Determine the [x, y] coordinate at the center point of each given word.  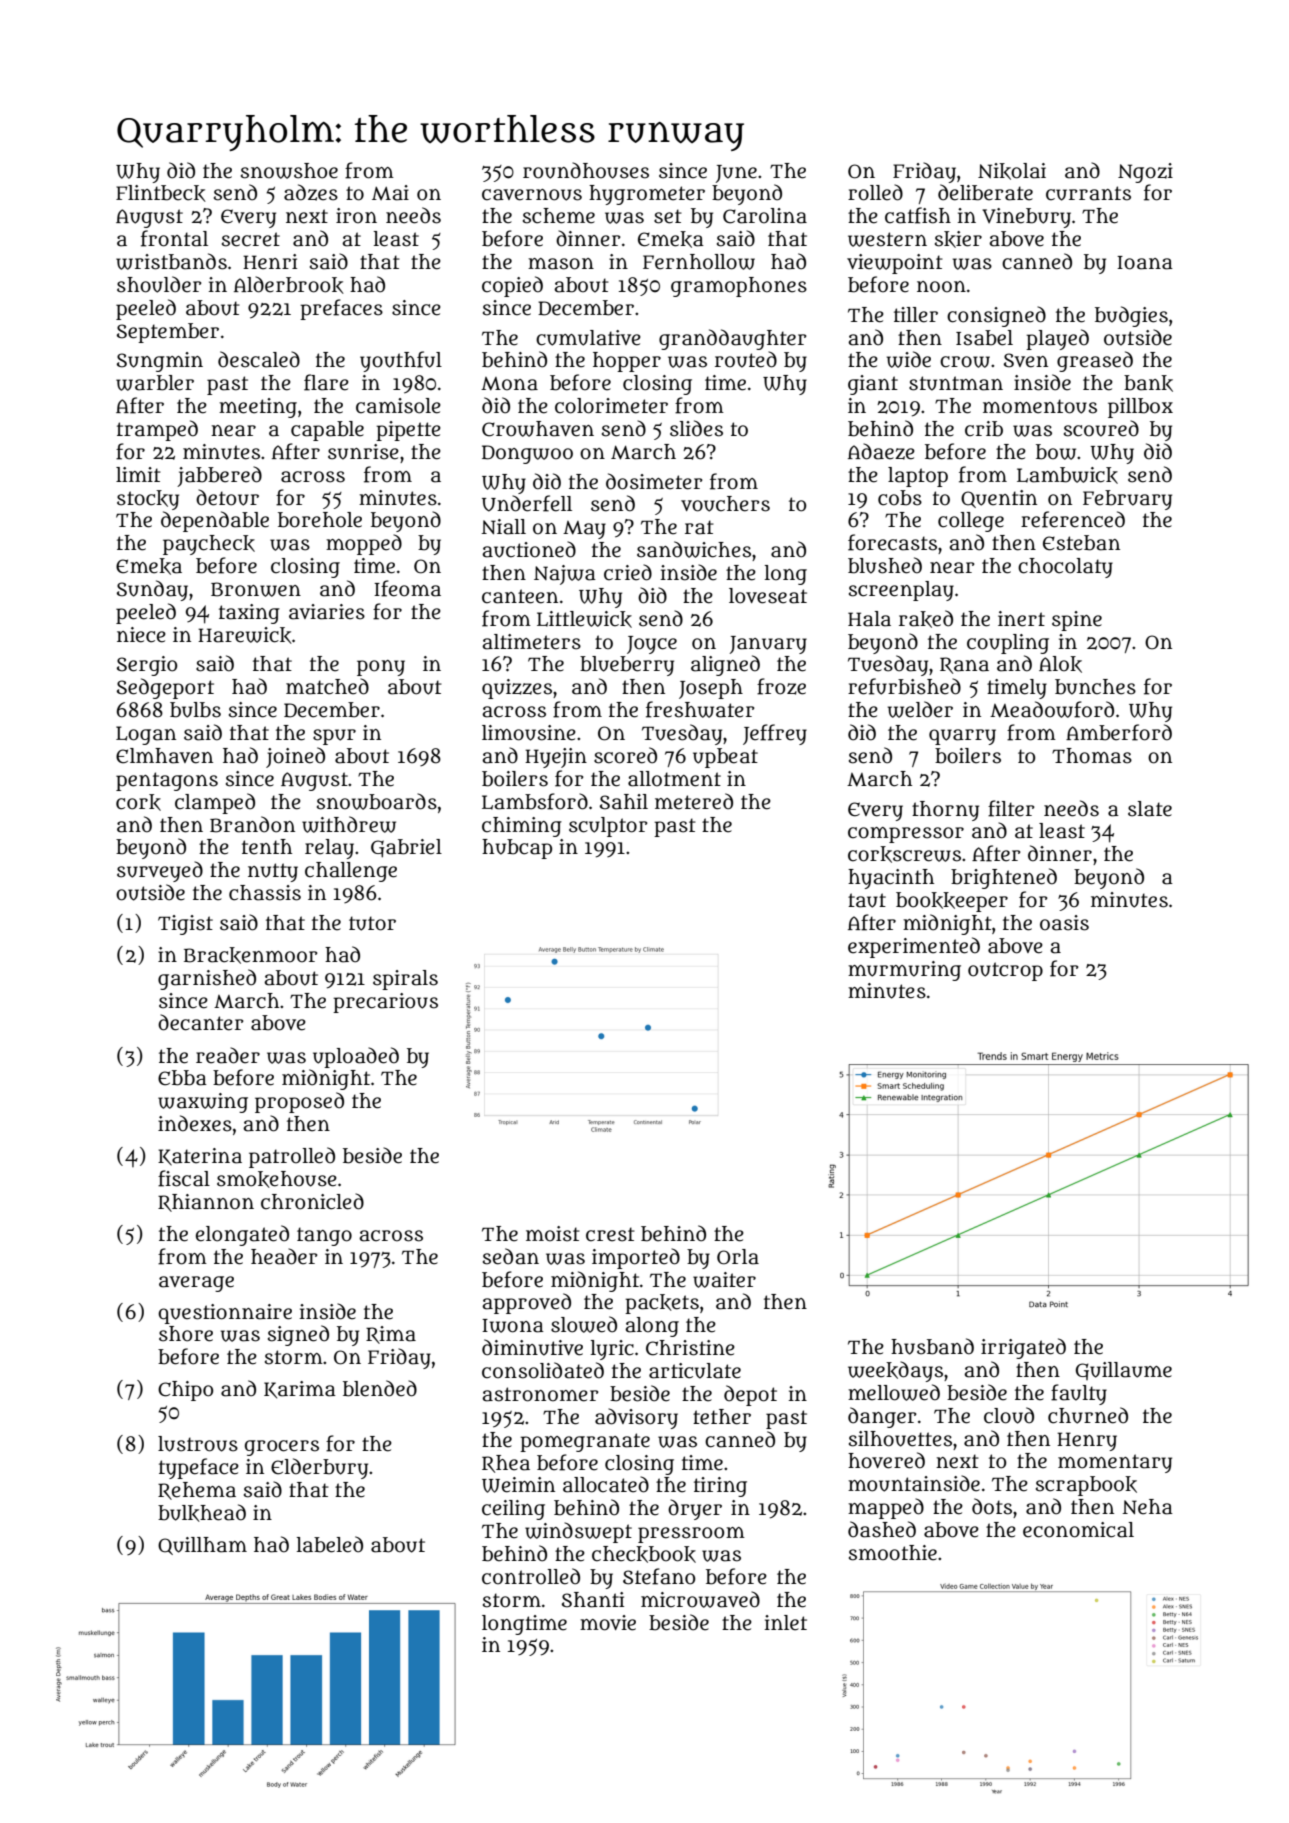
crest [610, 1234]
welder [920, 709]
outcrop [1005, 971]
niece [141, 635]
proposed [299, 1102]
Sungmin [160, 362]
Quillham [202, 1546]
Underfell [527, 503]
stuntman [956, 383]
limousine [529, 733]
